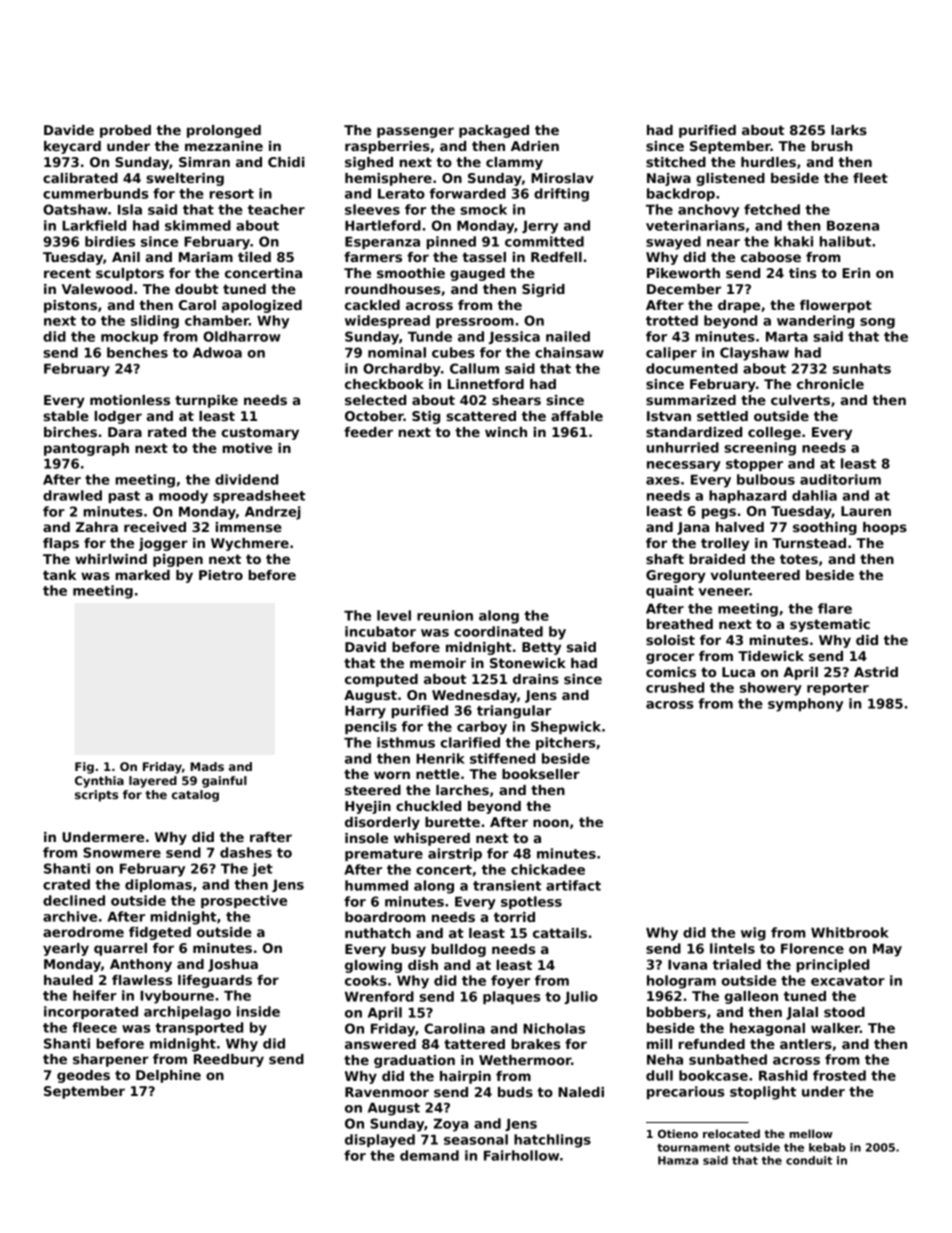  I want to click on brush, so click(832, 146).
